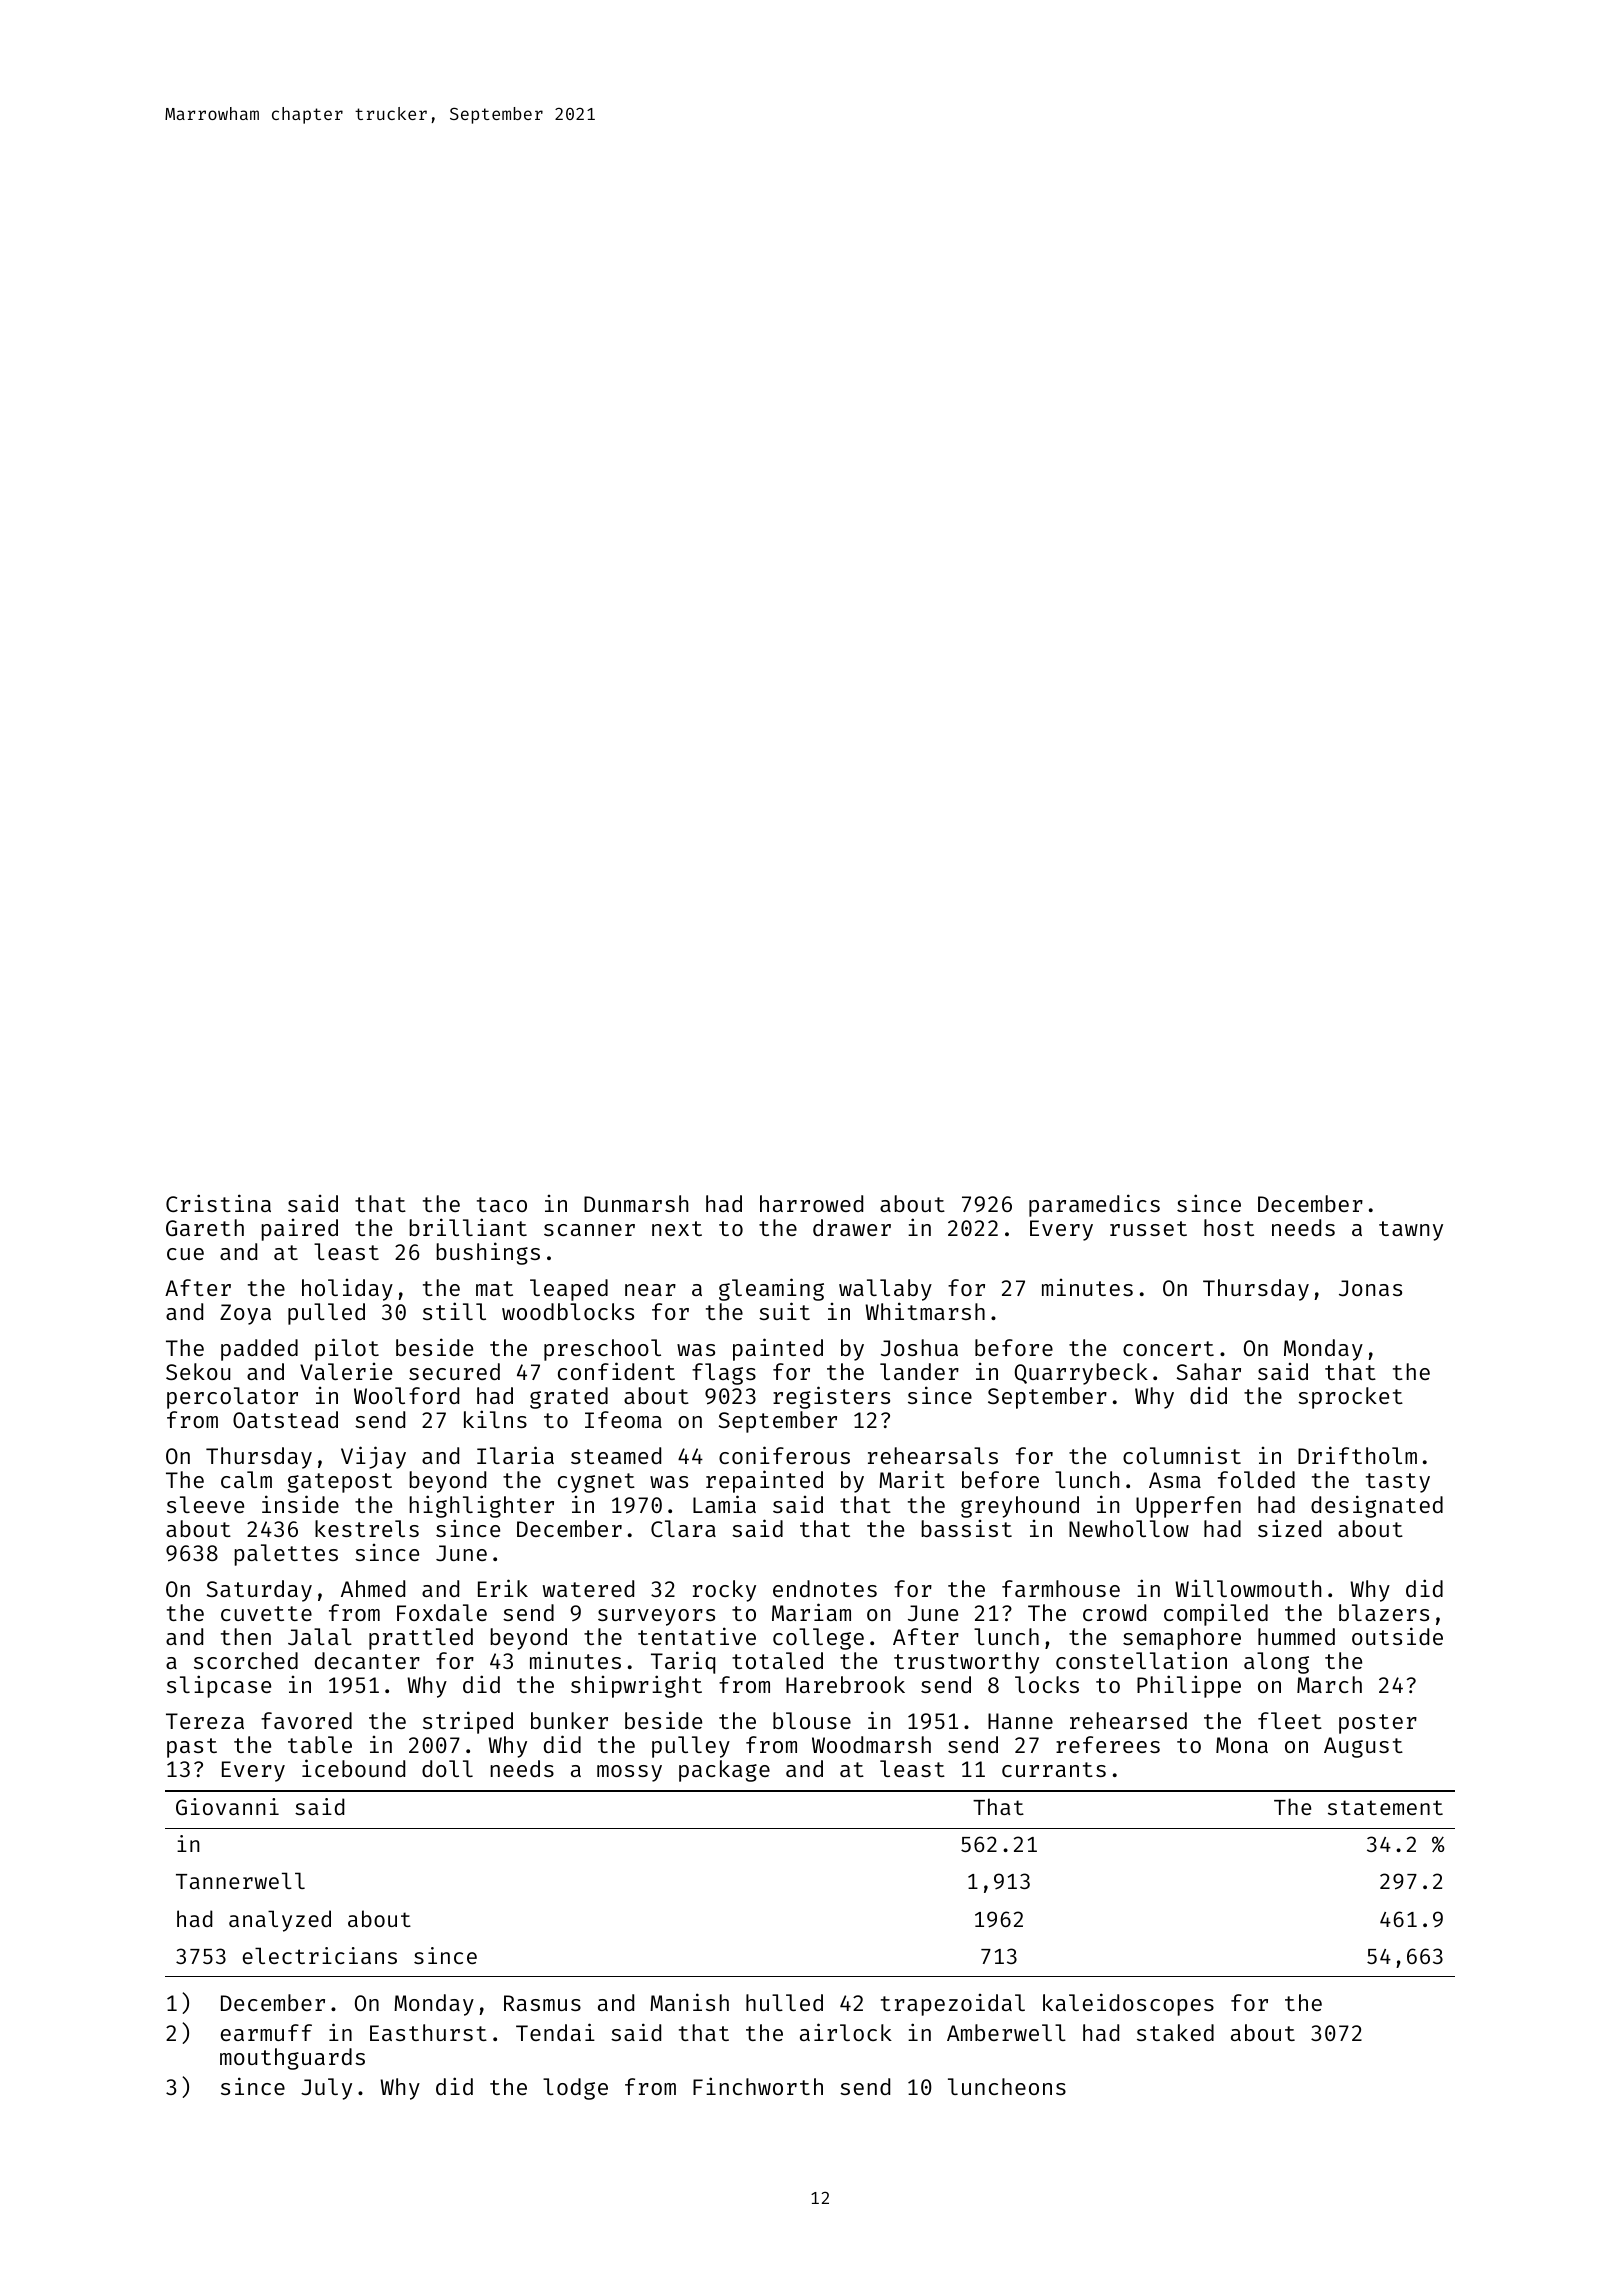 This image has height=2292, width=1620. Describe the element at coordinates (1370, 1288) in the image. I see `Jonas` at that location.
